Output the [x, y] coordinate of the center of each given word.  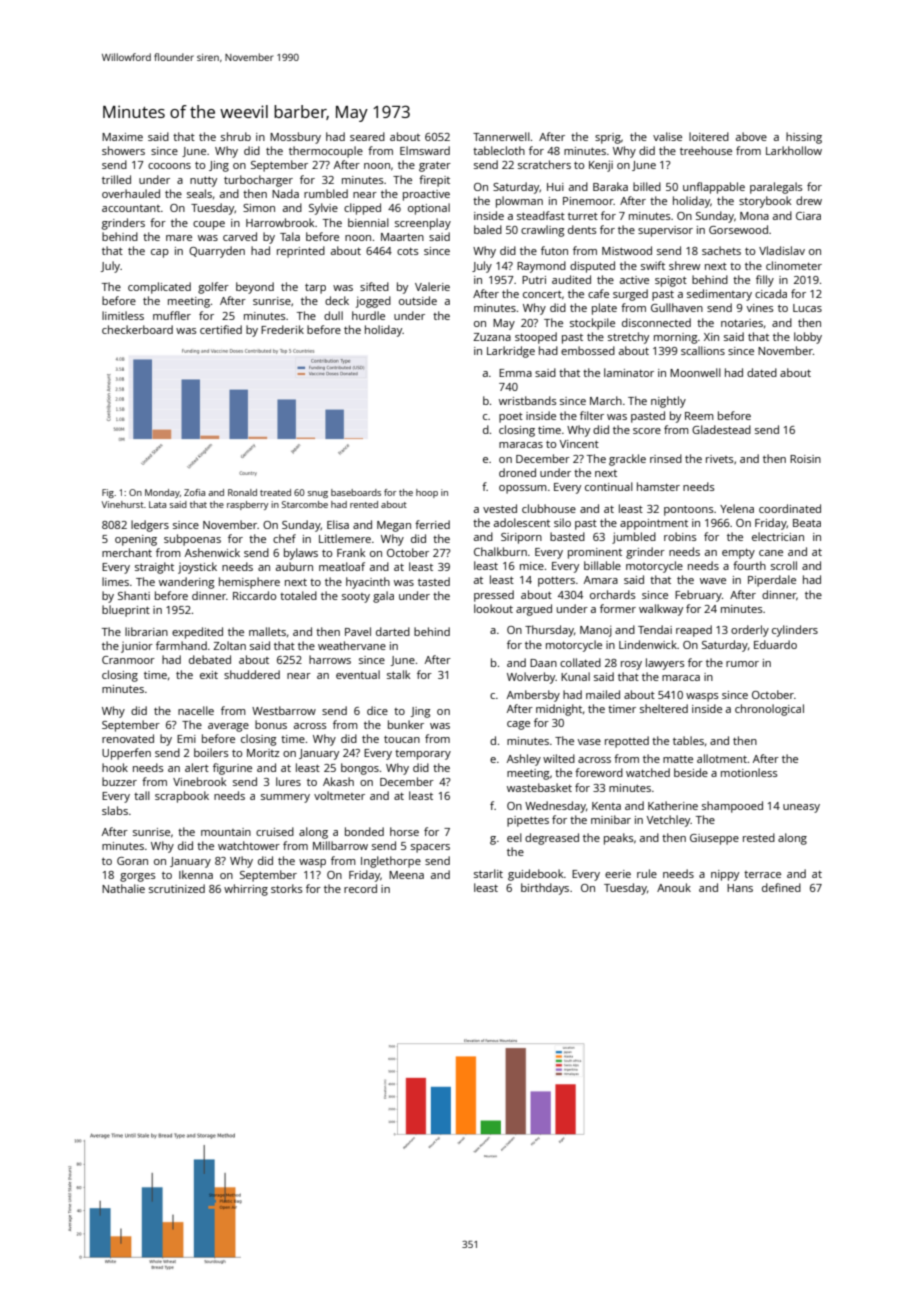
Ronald [242, 492]
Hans [740, 888]
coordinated [790, 508]
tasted [434, 581]
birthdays [545, 889]
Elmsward [425, 150]
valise [667, 136]
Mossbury [295, 138]
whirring [246, 890]
